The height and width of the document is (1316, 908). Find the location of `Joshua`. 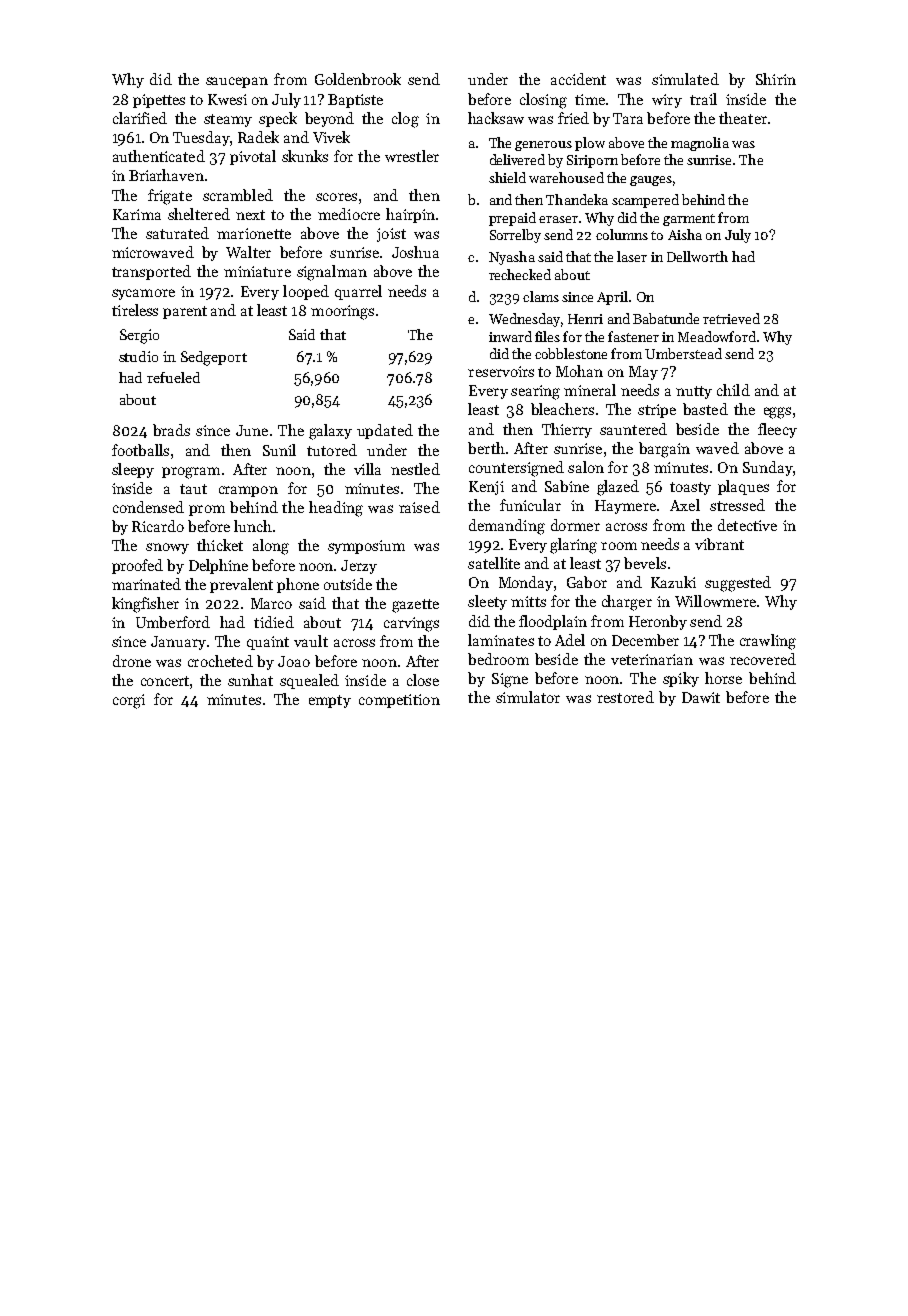

Joshua is located at coordinates (415, 252).
